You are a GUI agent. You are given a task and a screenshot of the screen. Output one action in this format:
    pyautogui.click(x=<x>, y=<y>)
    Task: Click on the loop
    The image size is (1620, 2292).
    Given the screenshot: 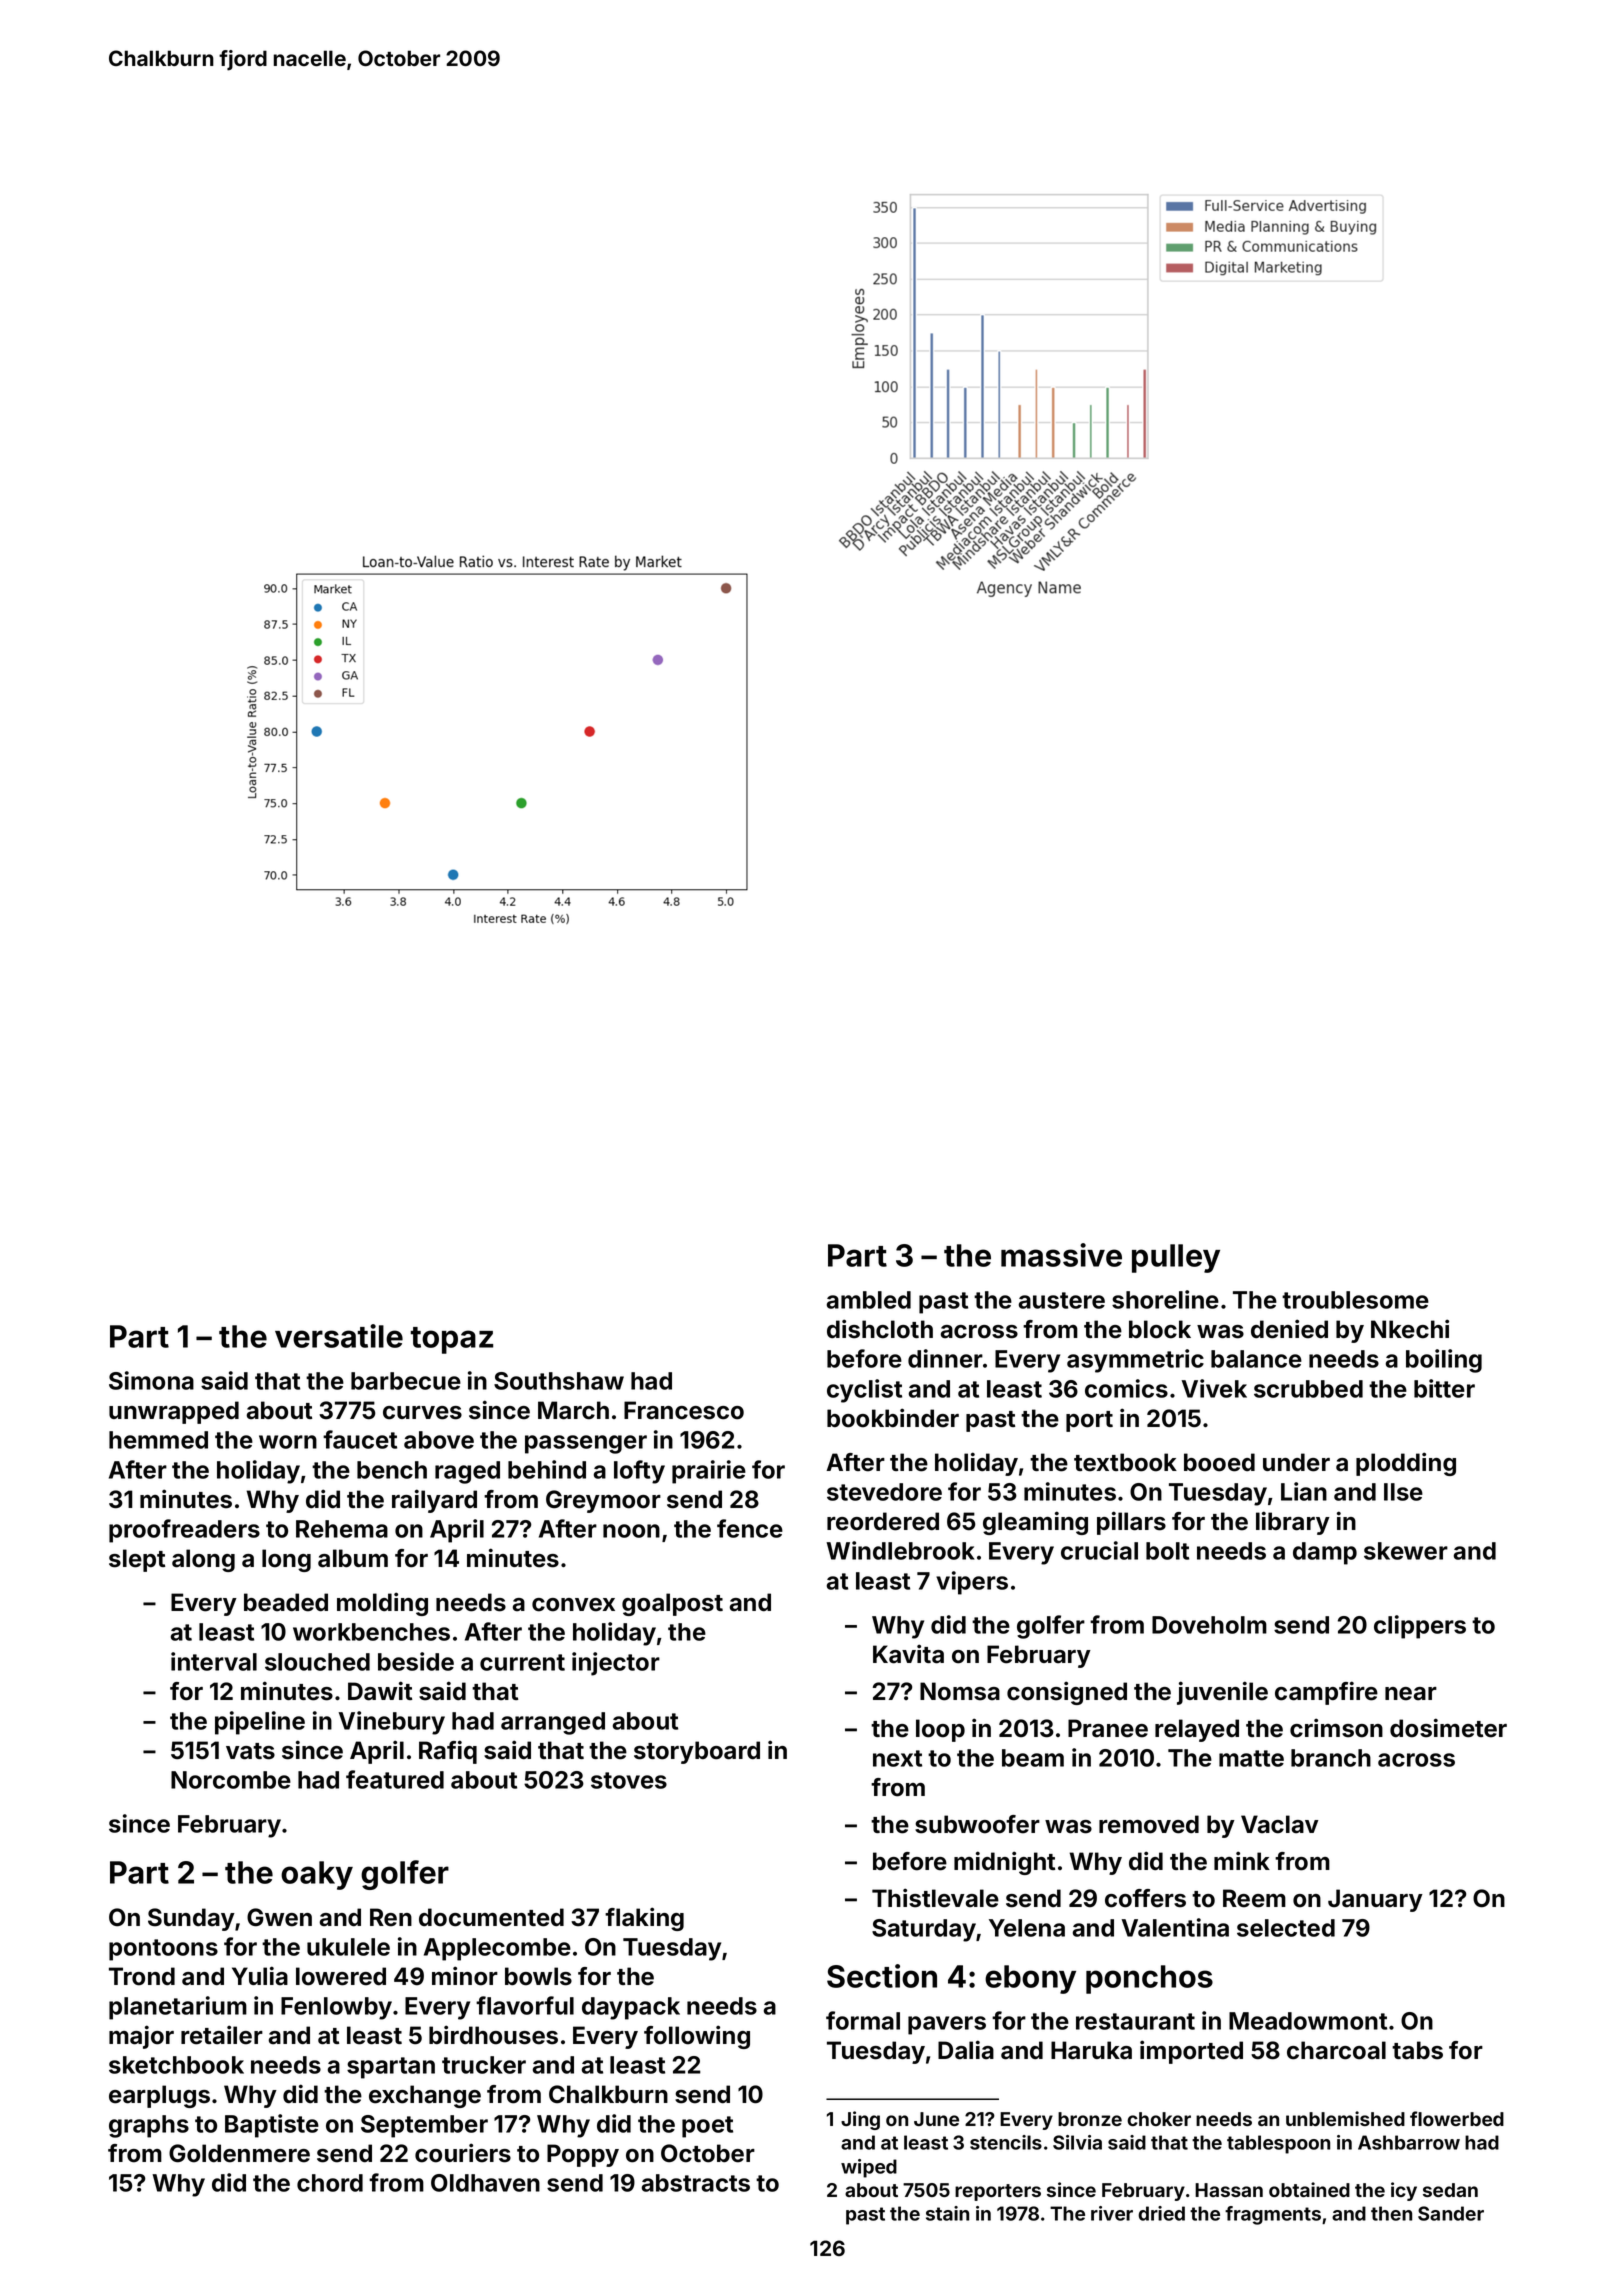 What is the action you would take?
    pyautogui.click(x=940, y=1730)
